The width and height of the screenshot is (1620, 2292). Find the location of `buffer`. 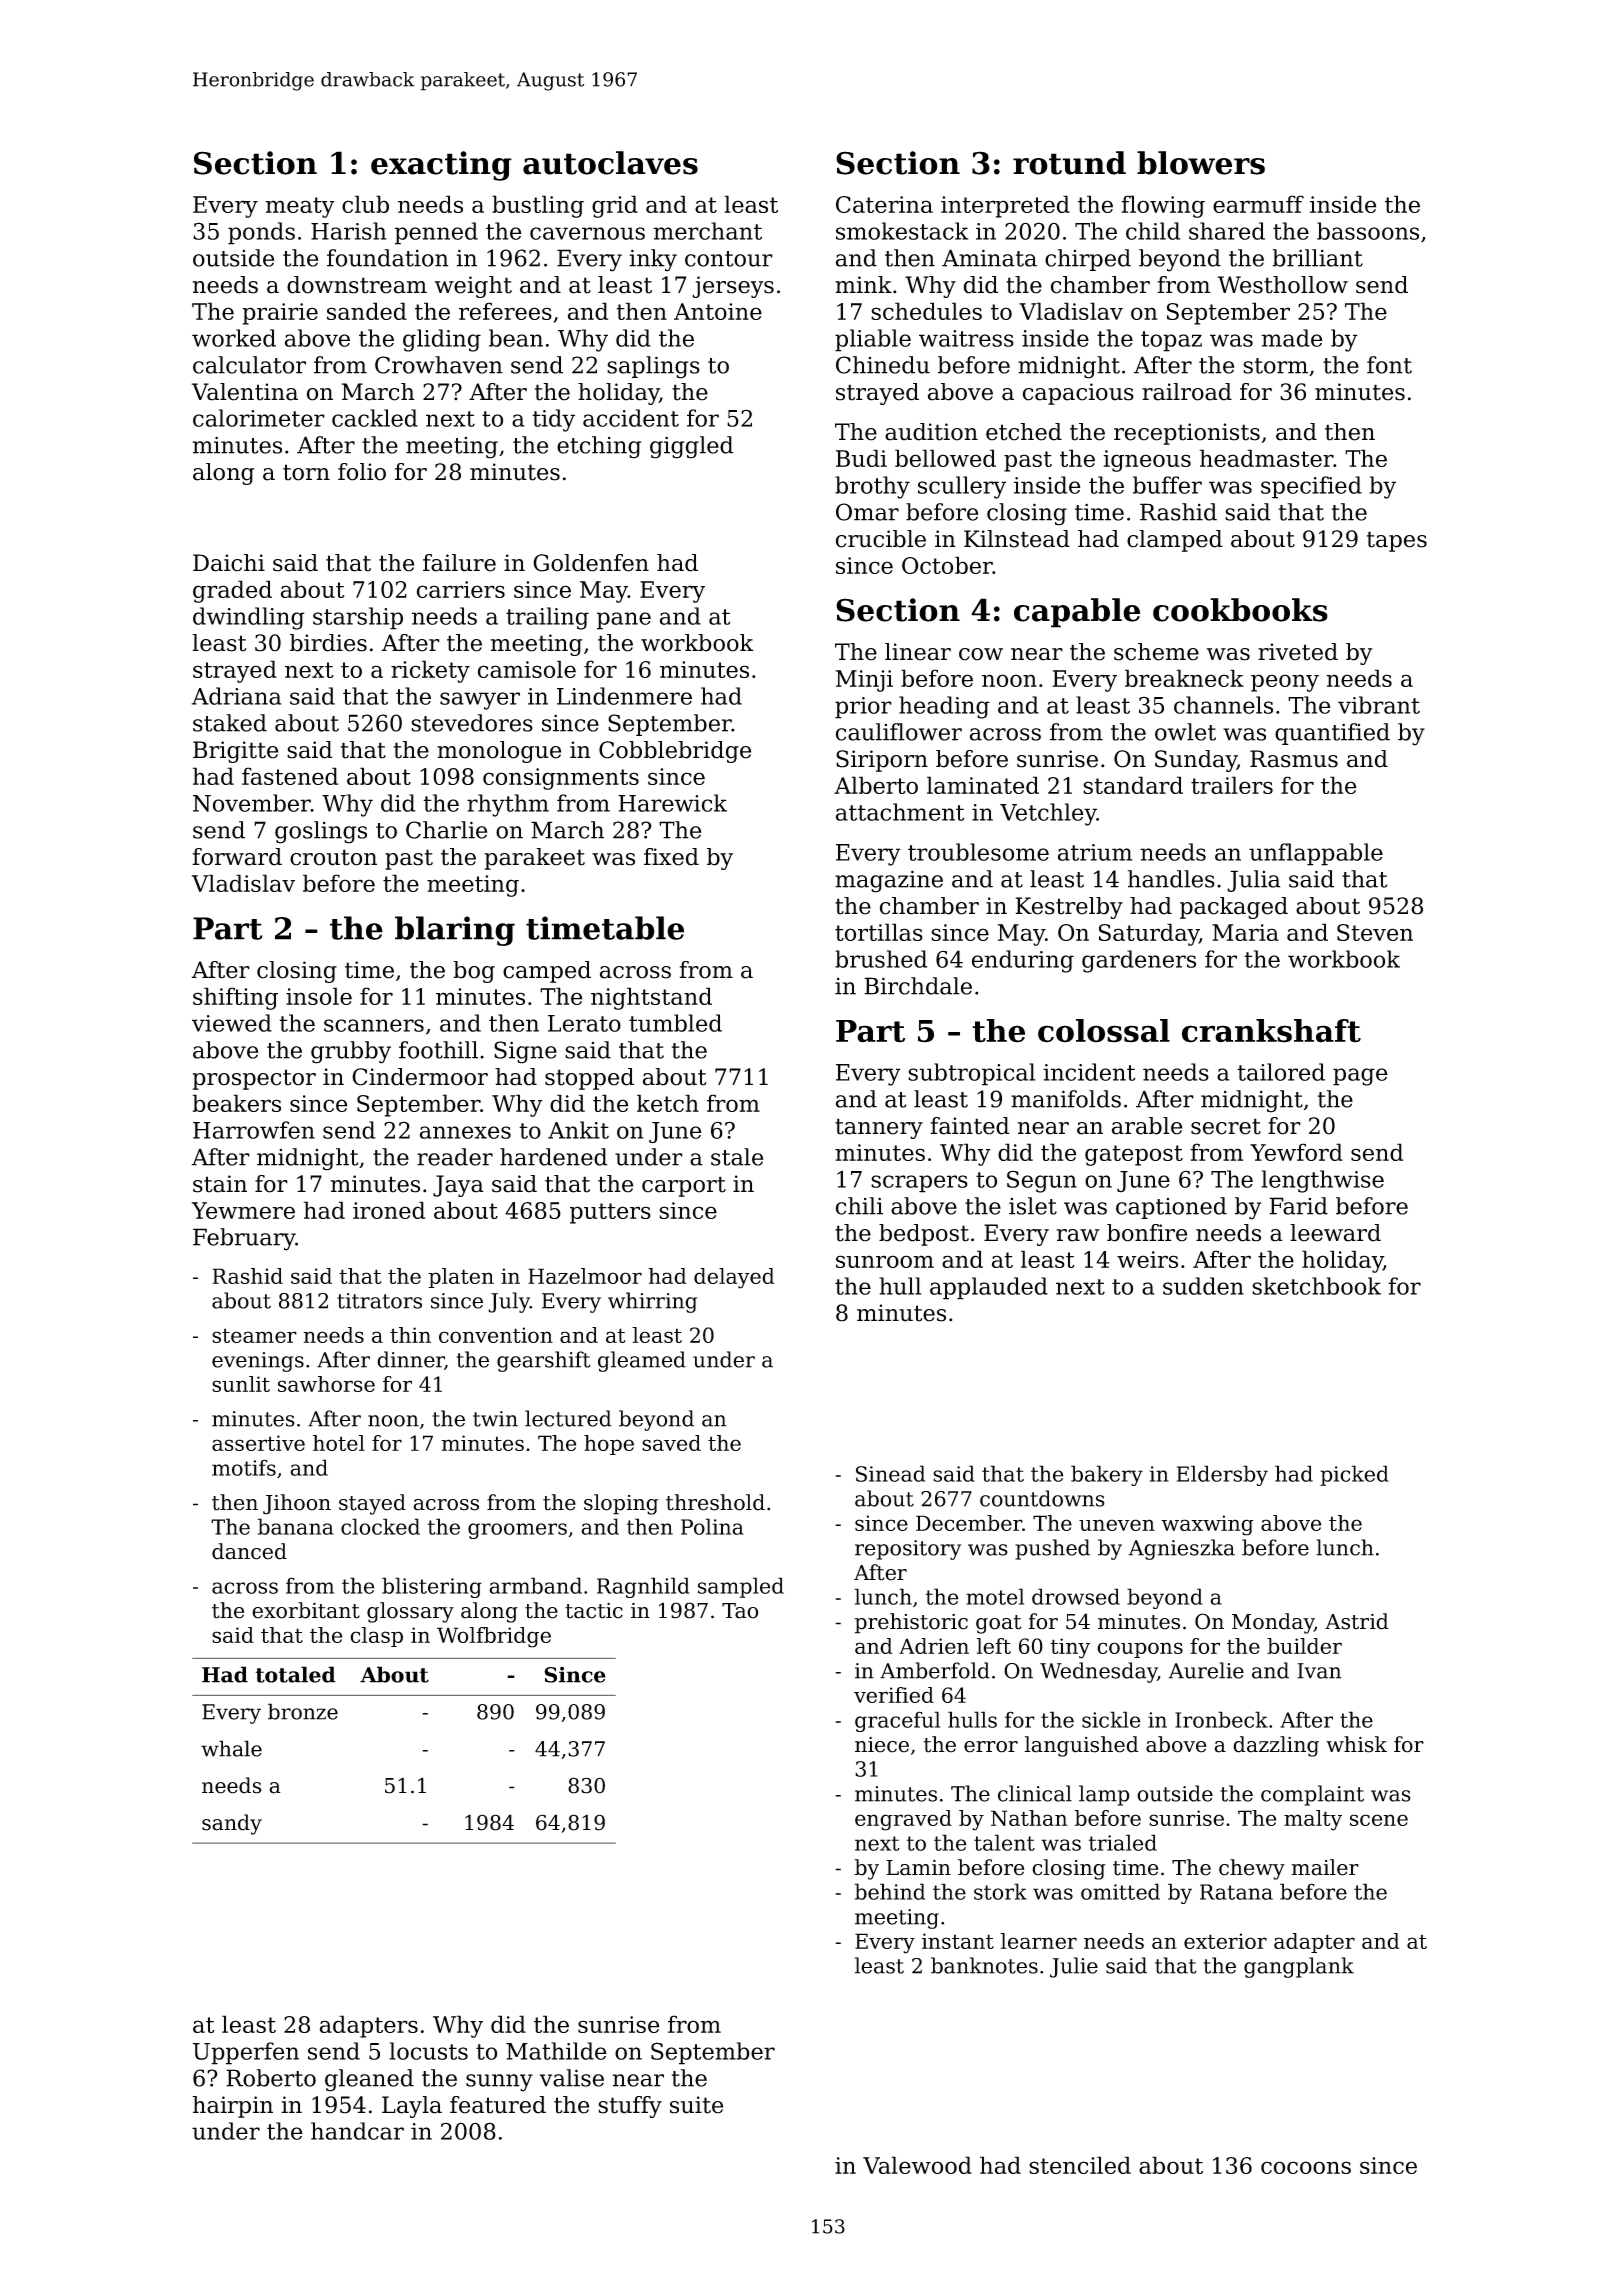

buffer is located at coordinates (1167, 485).
